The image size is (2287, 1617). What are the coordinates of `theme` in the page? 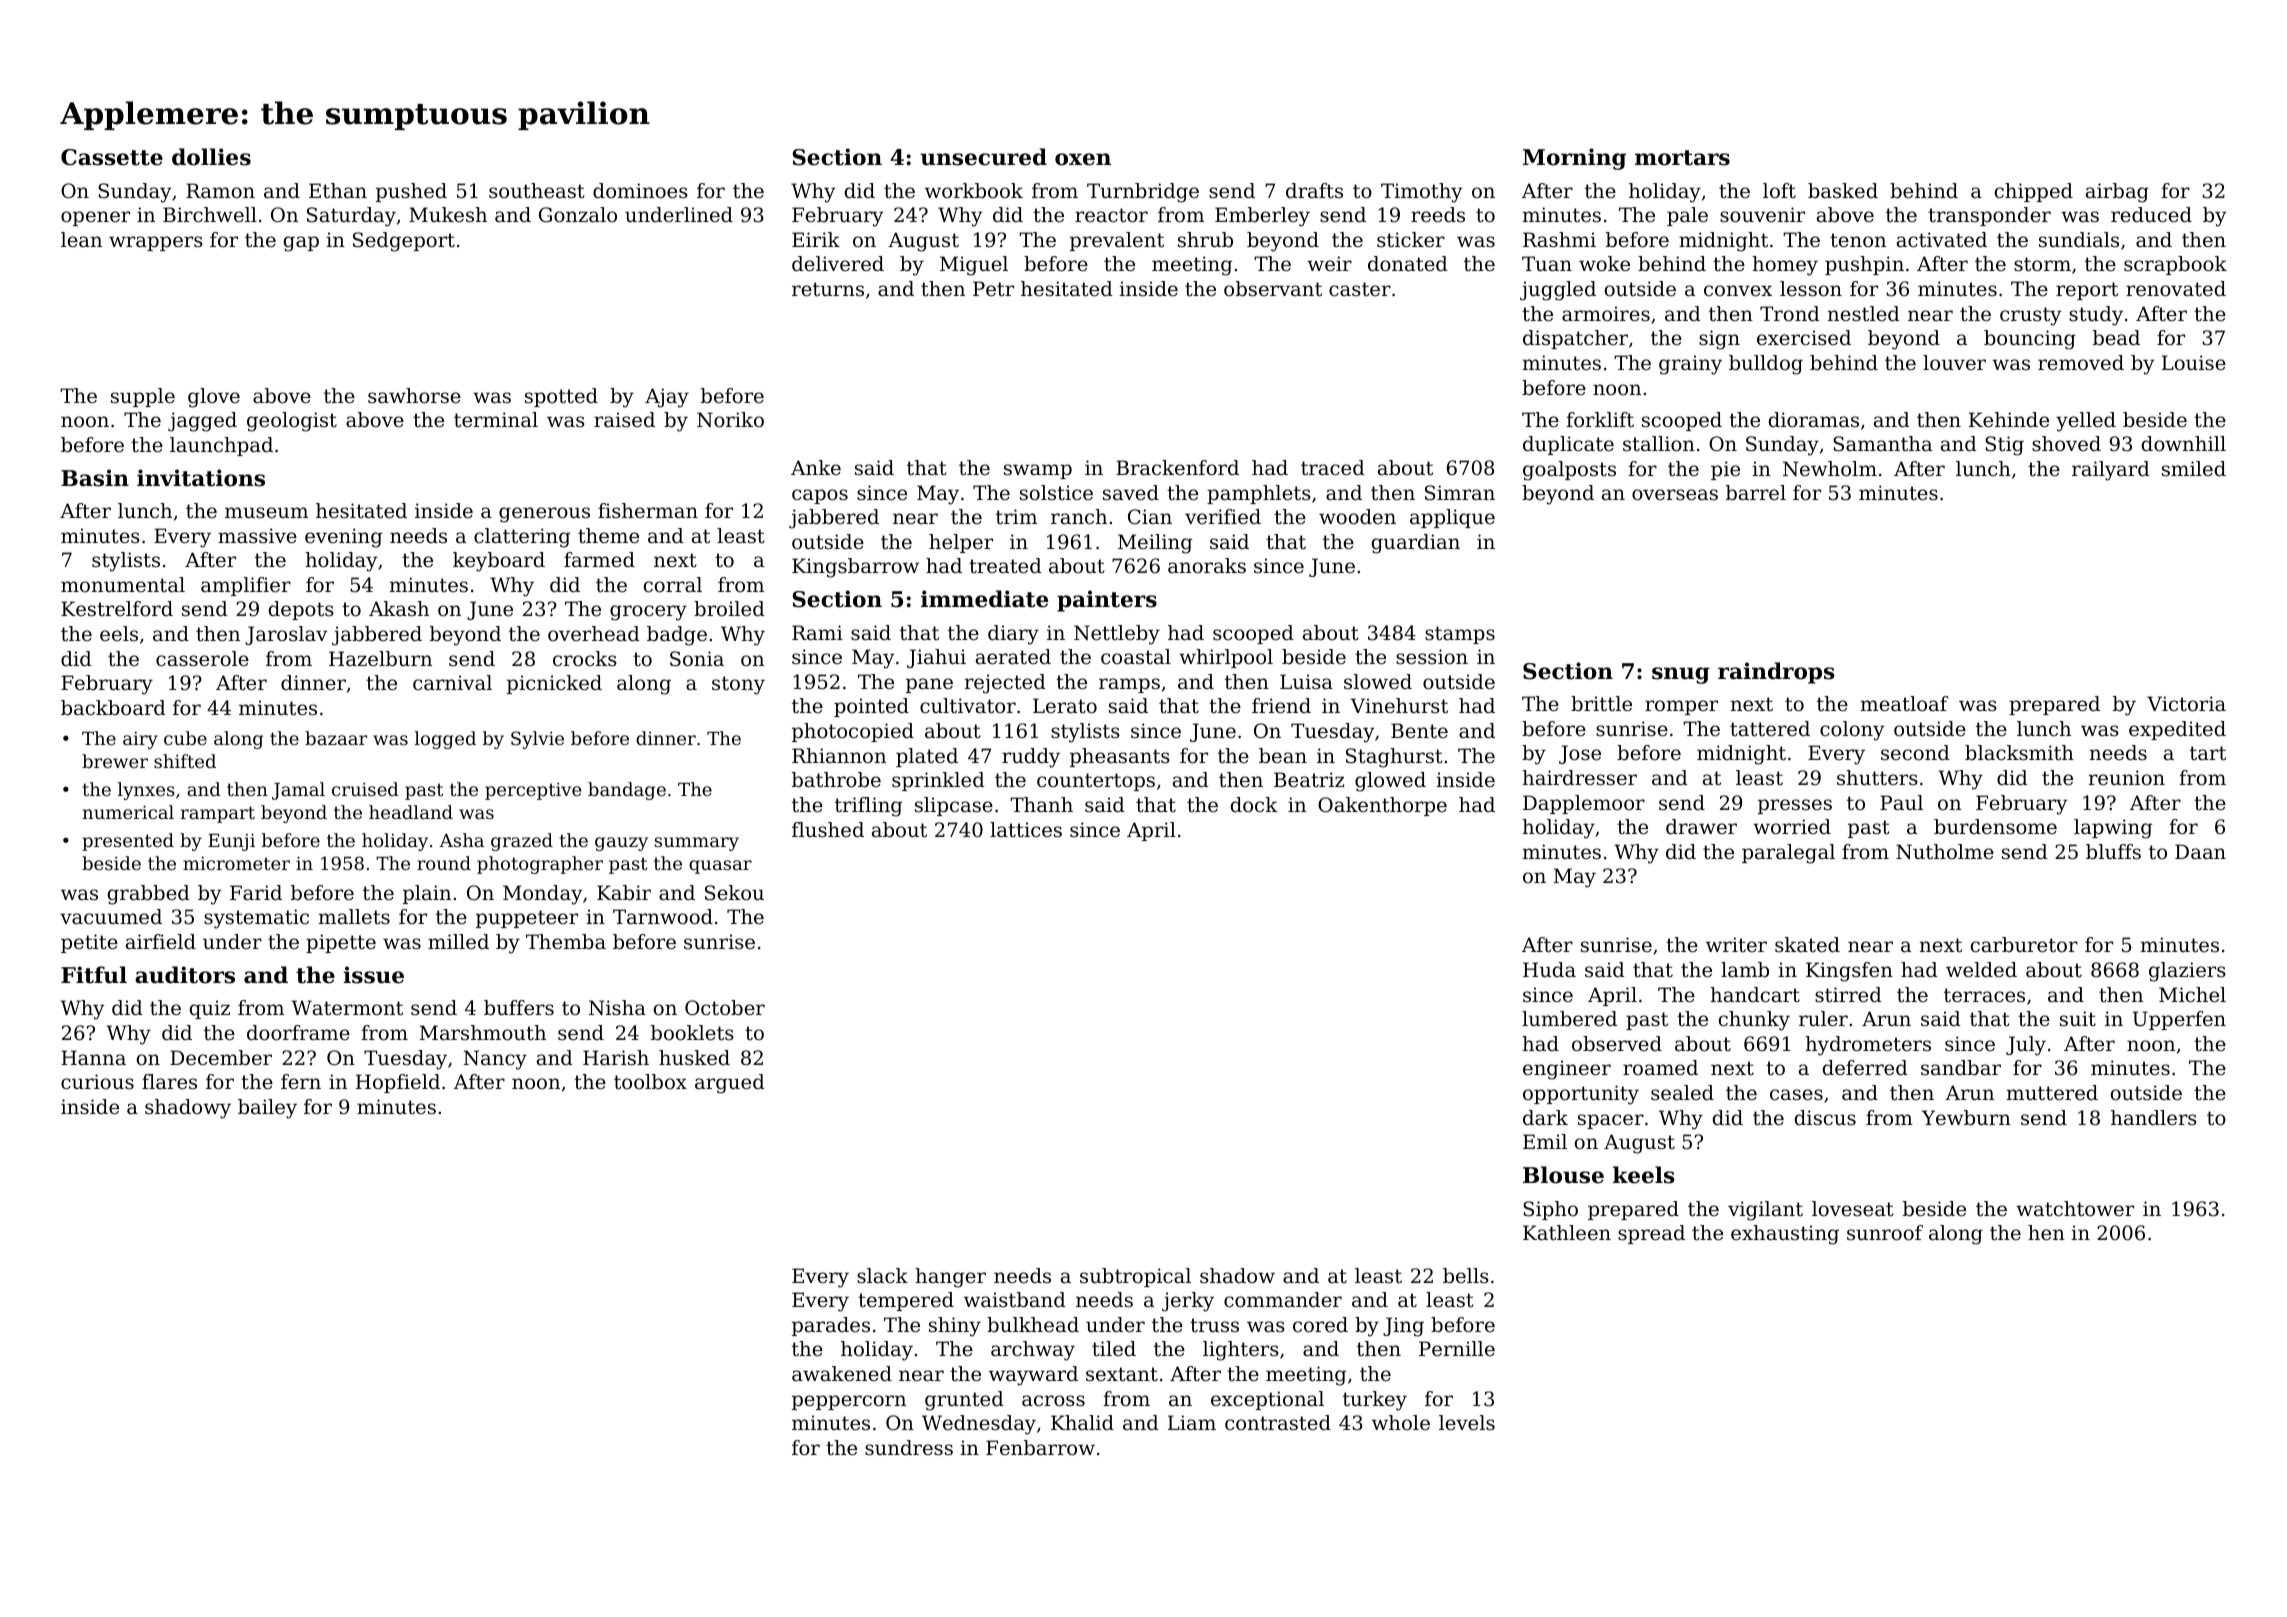 It's located at (608, 536).
